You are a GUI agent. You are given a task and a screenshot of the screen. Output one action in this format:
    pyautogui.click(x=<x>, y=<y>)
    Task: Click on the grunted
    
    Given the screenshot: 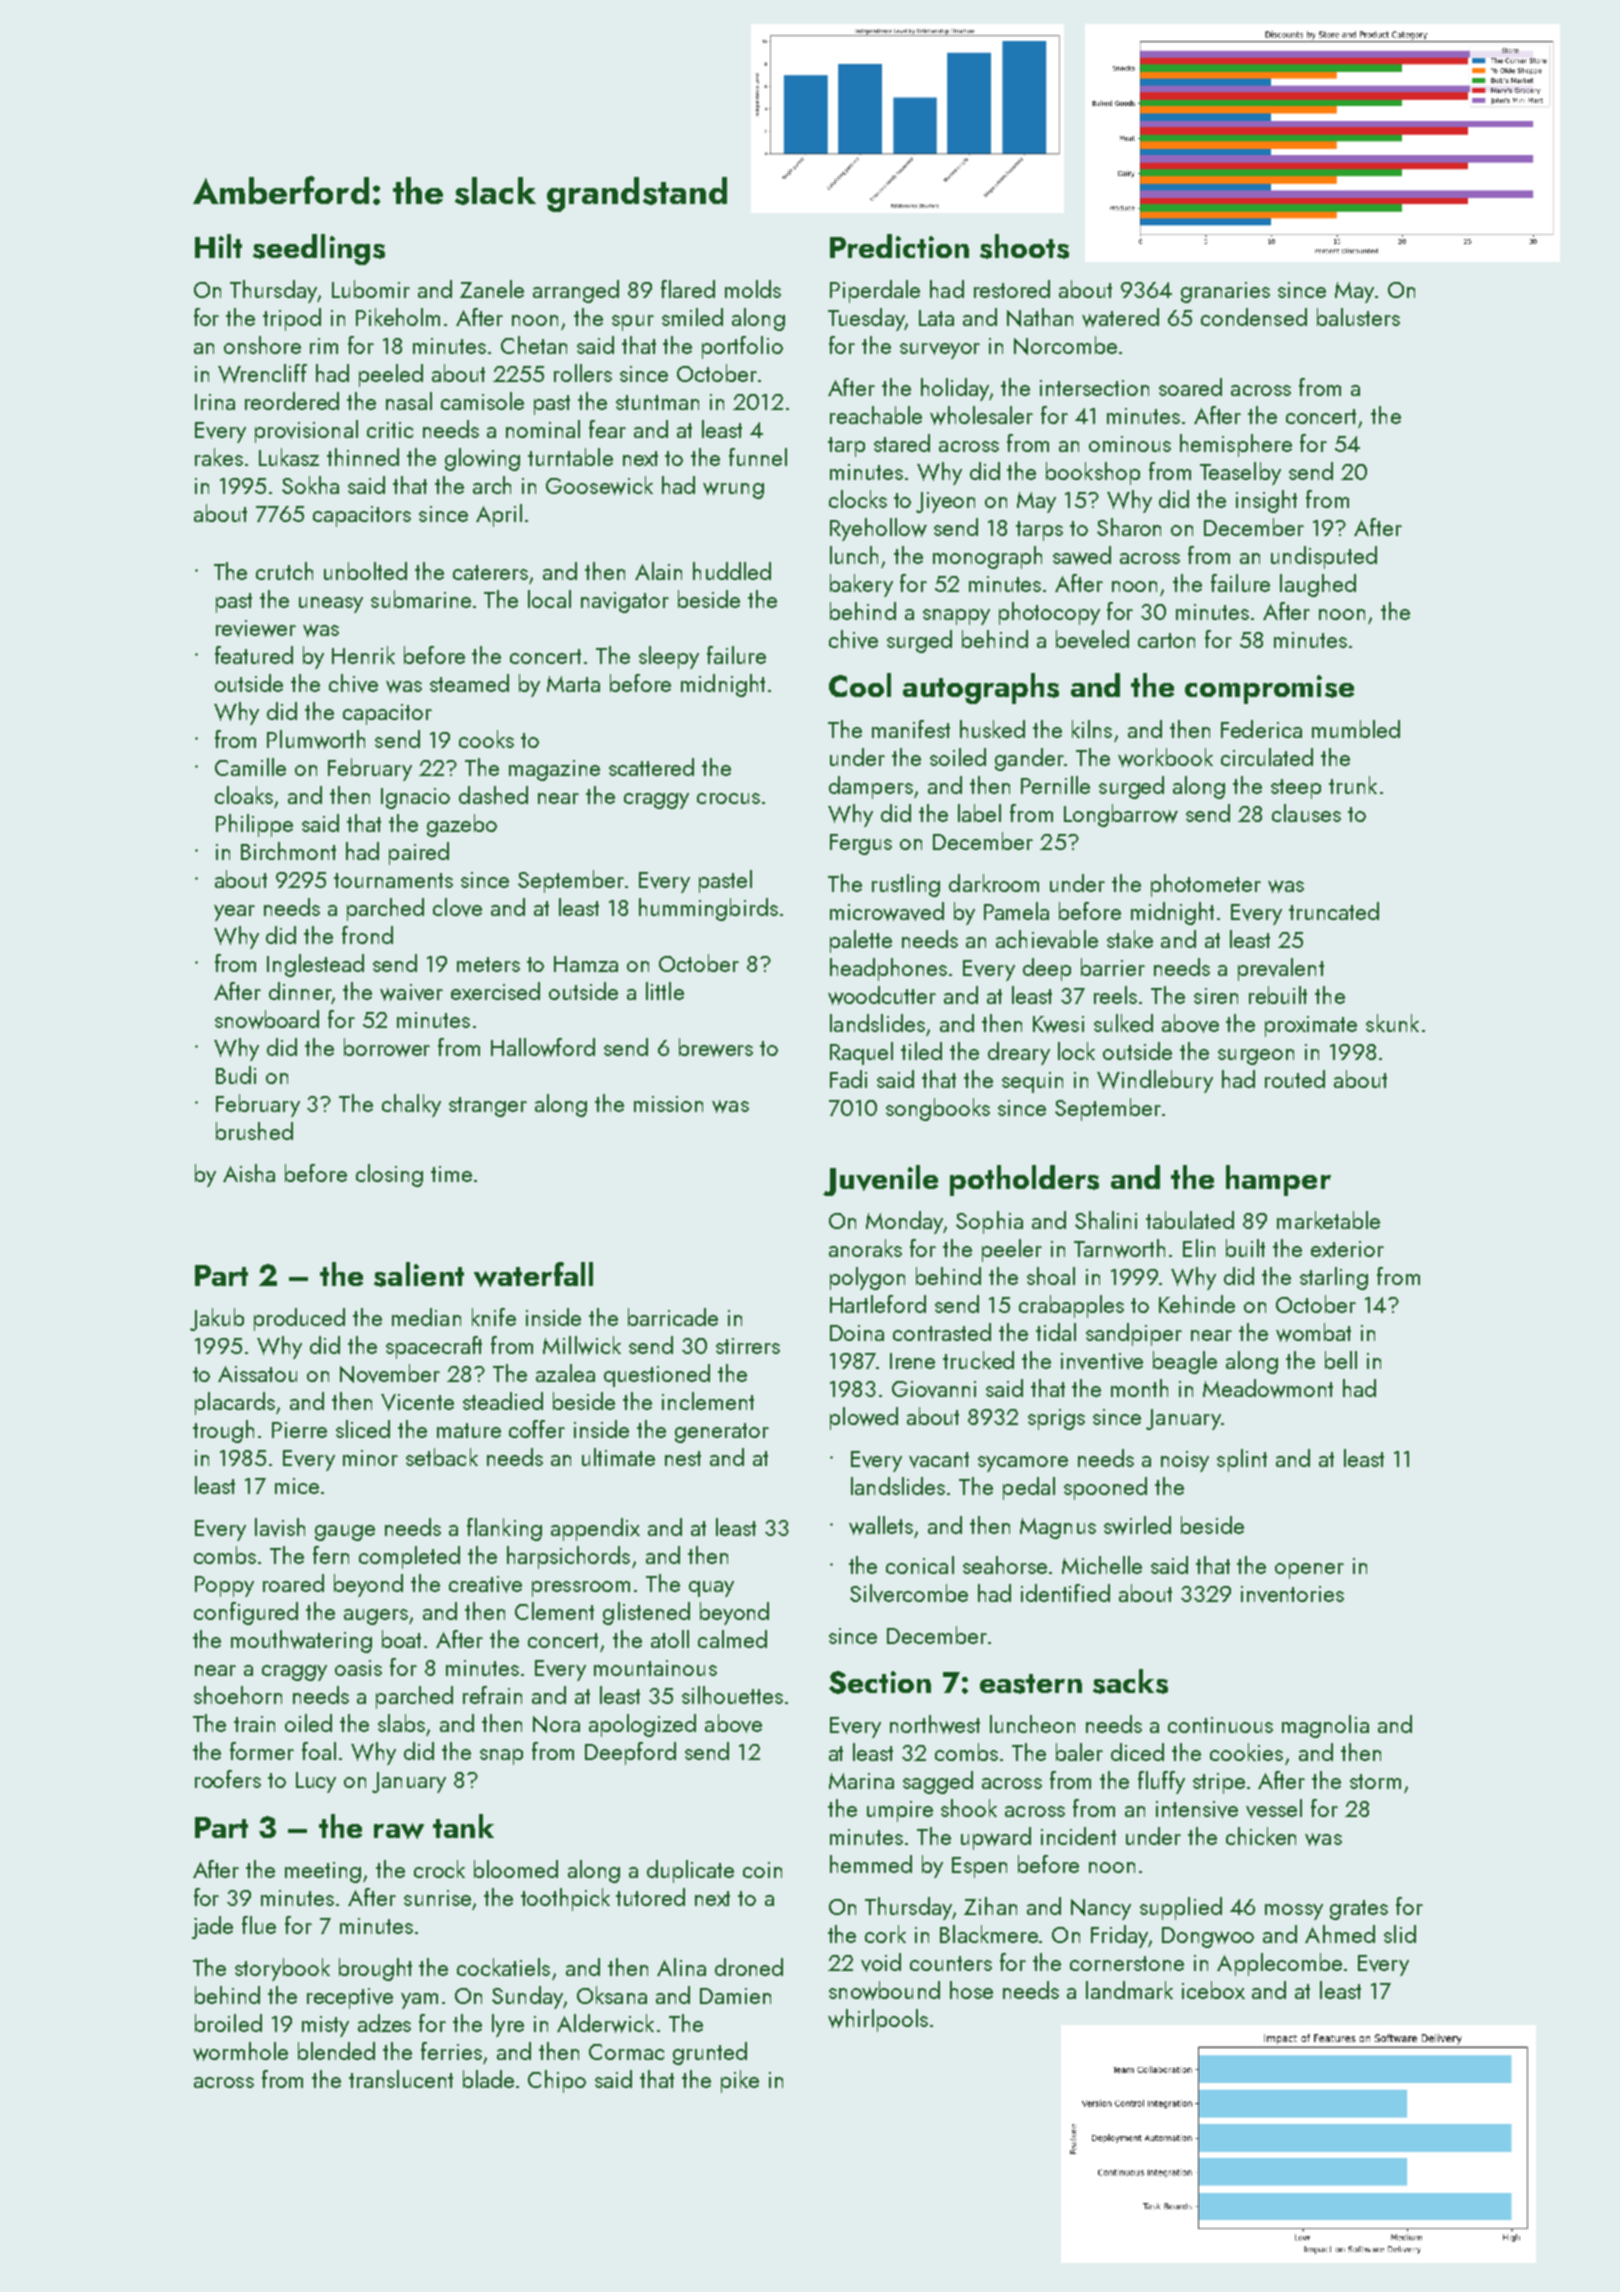 What is the action you would take?
    pyautogui.click(x=710, y=2053)
